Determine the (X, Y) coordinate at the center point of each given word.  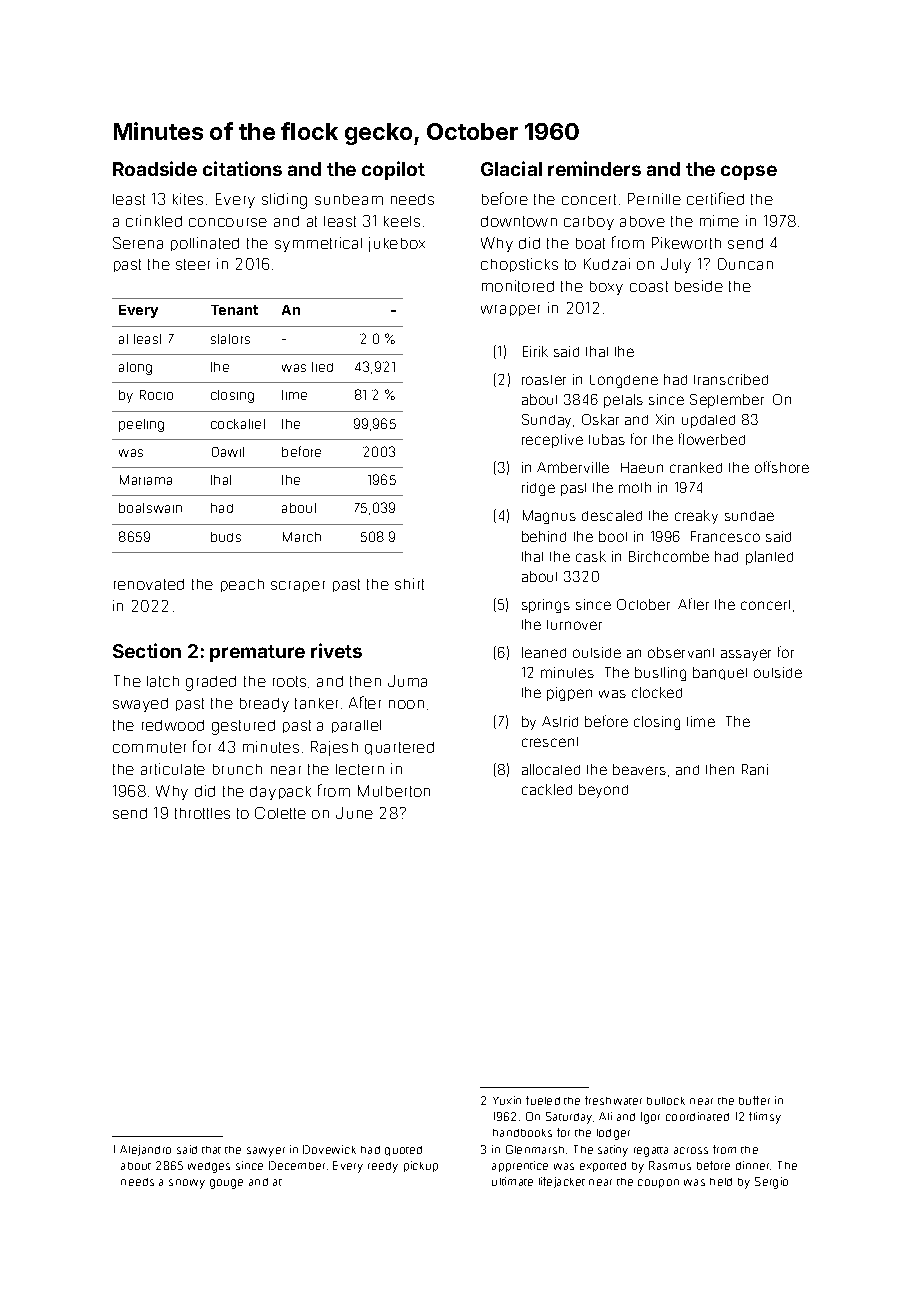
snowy (187, 1184)
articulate (173, 769)
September (727, 401)
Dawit (228, 452)
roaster (544, 380)
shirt (409, 584)
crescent (550, 742)
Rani (755, 769)
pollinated (205, 244)
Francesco (725, 536)
